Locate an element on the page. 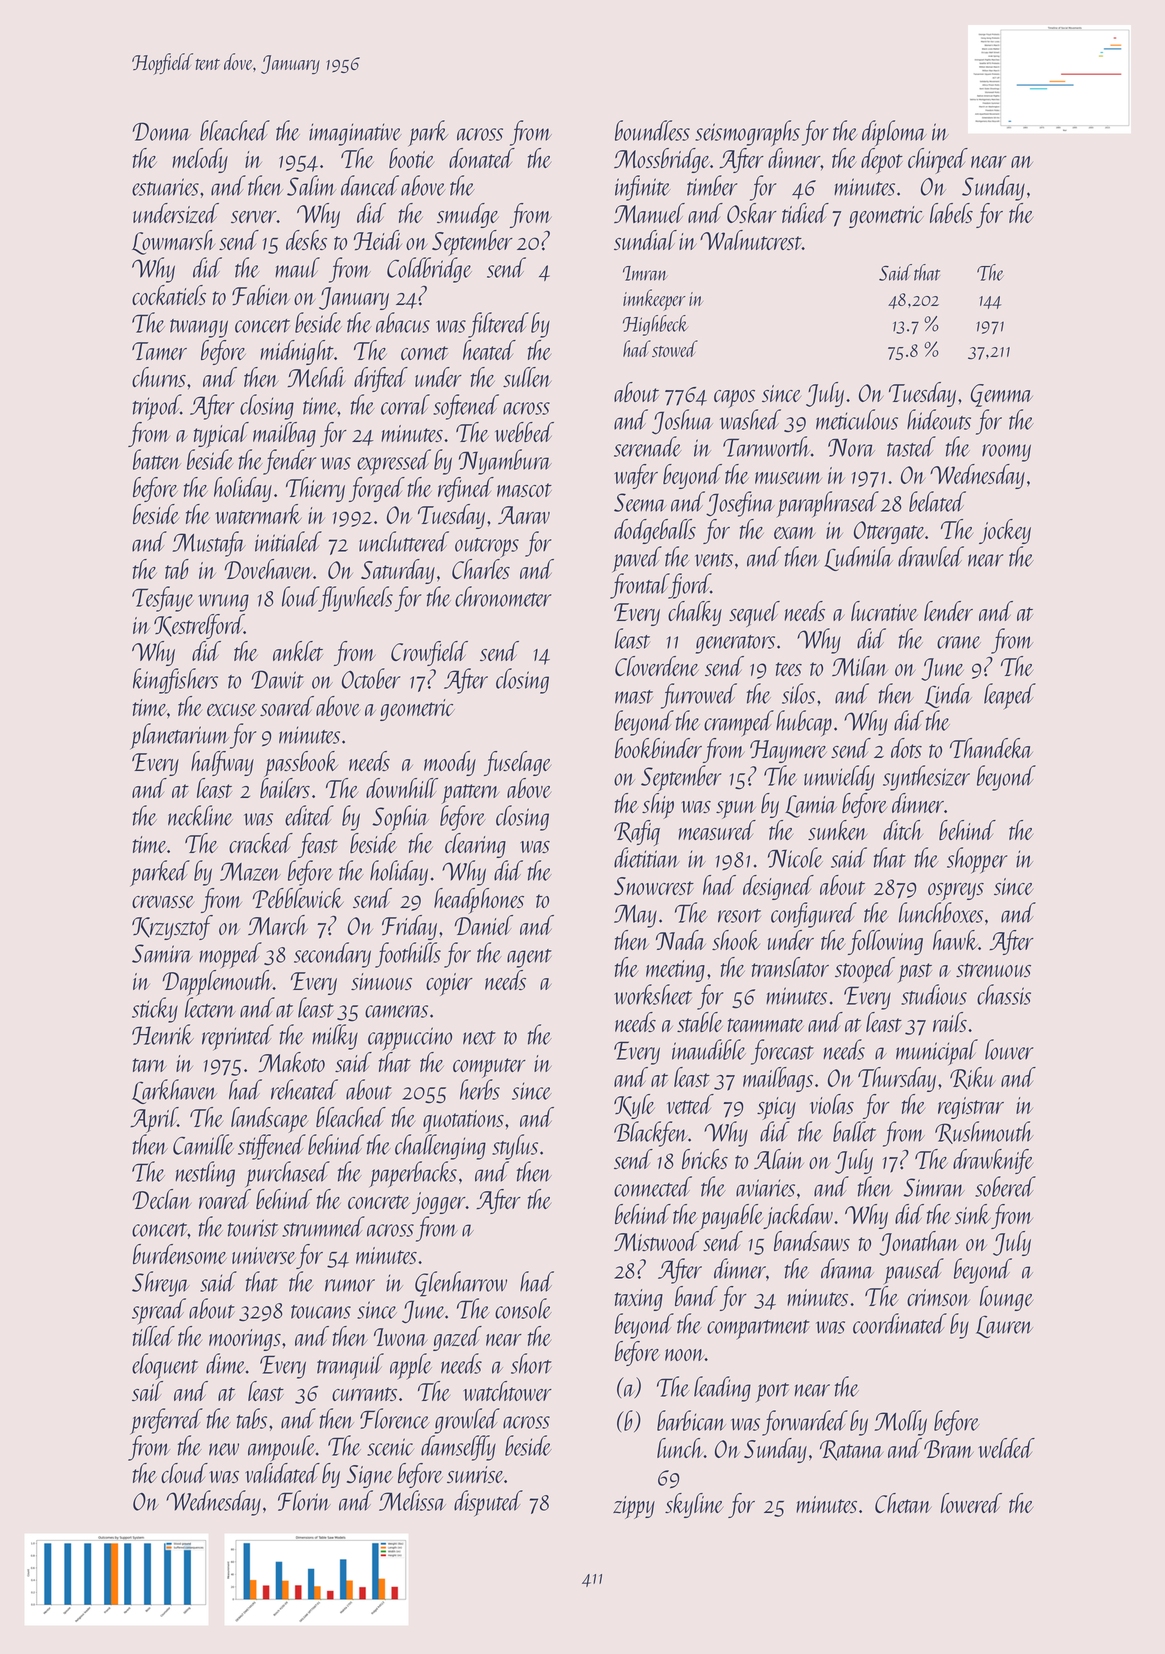 The image size is (1165, 1654). meticulous is located at coordinates (857, 419).
